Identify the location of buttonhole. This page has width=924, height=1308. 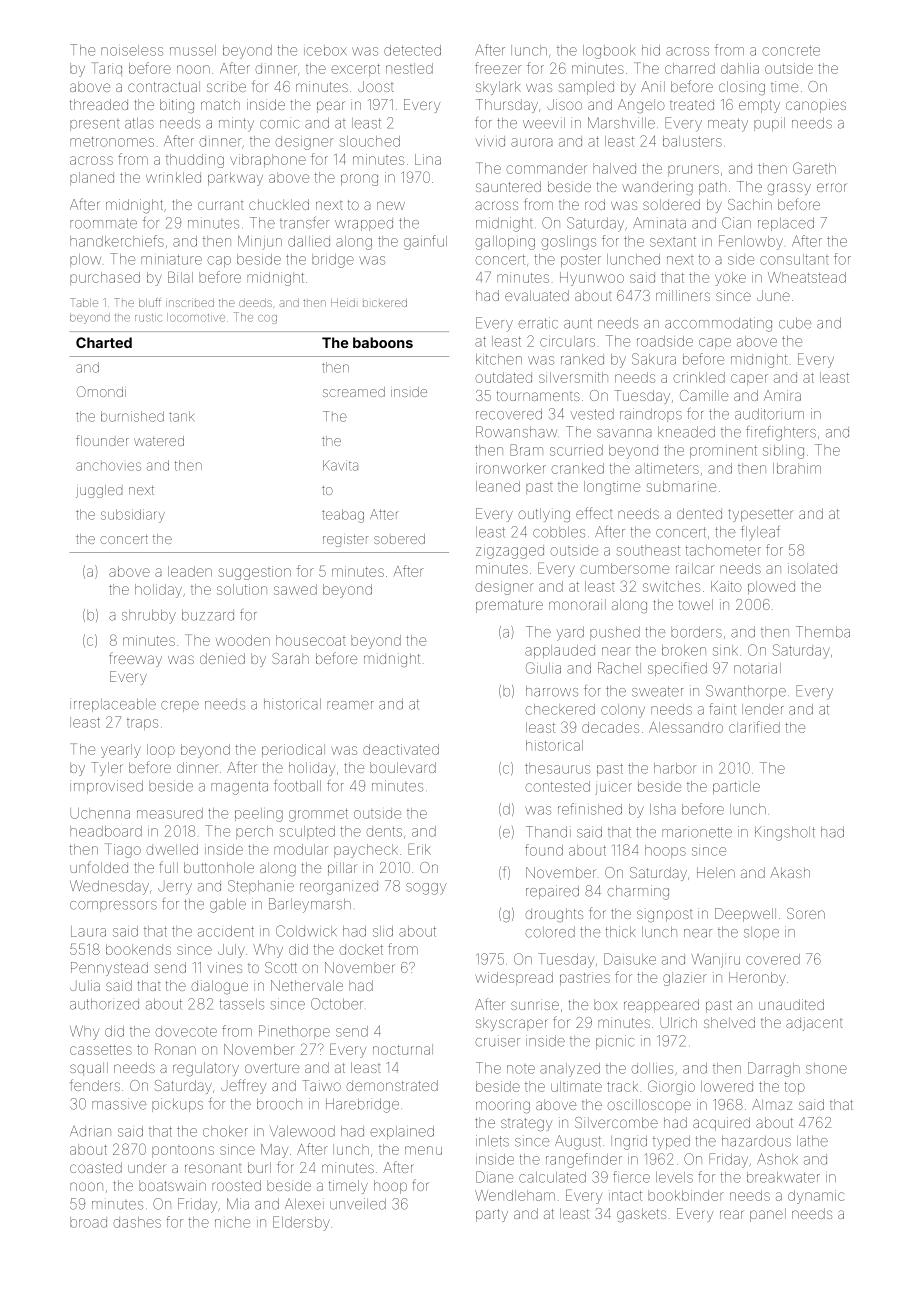
(219, 867).
